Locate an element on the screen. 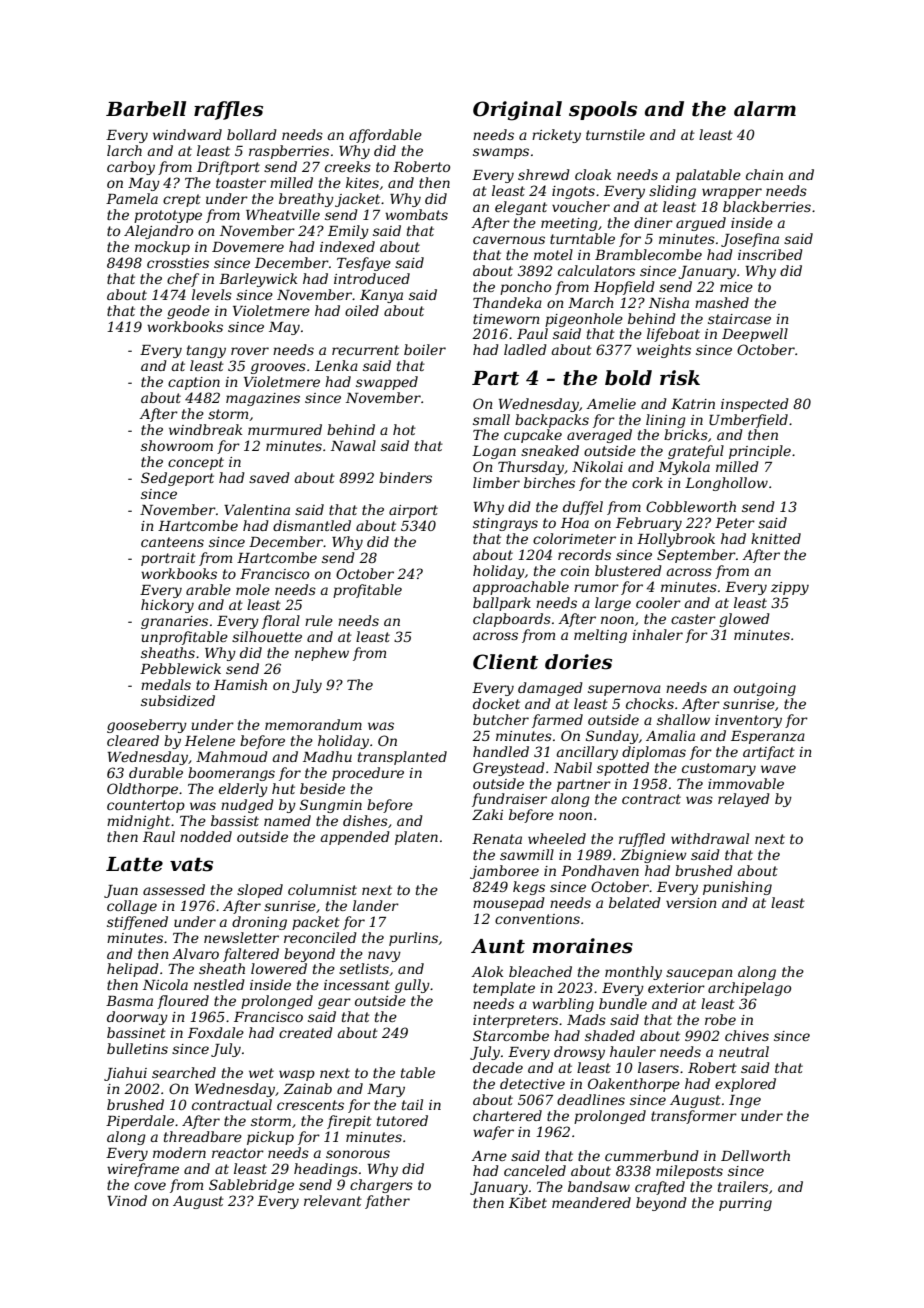 This screenshot has width=924, height=1308. raspberries is located at coordinates (289, 152).
